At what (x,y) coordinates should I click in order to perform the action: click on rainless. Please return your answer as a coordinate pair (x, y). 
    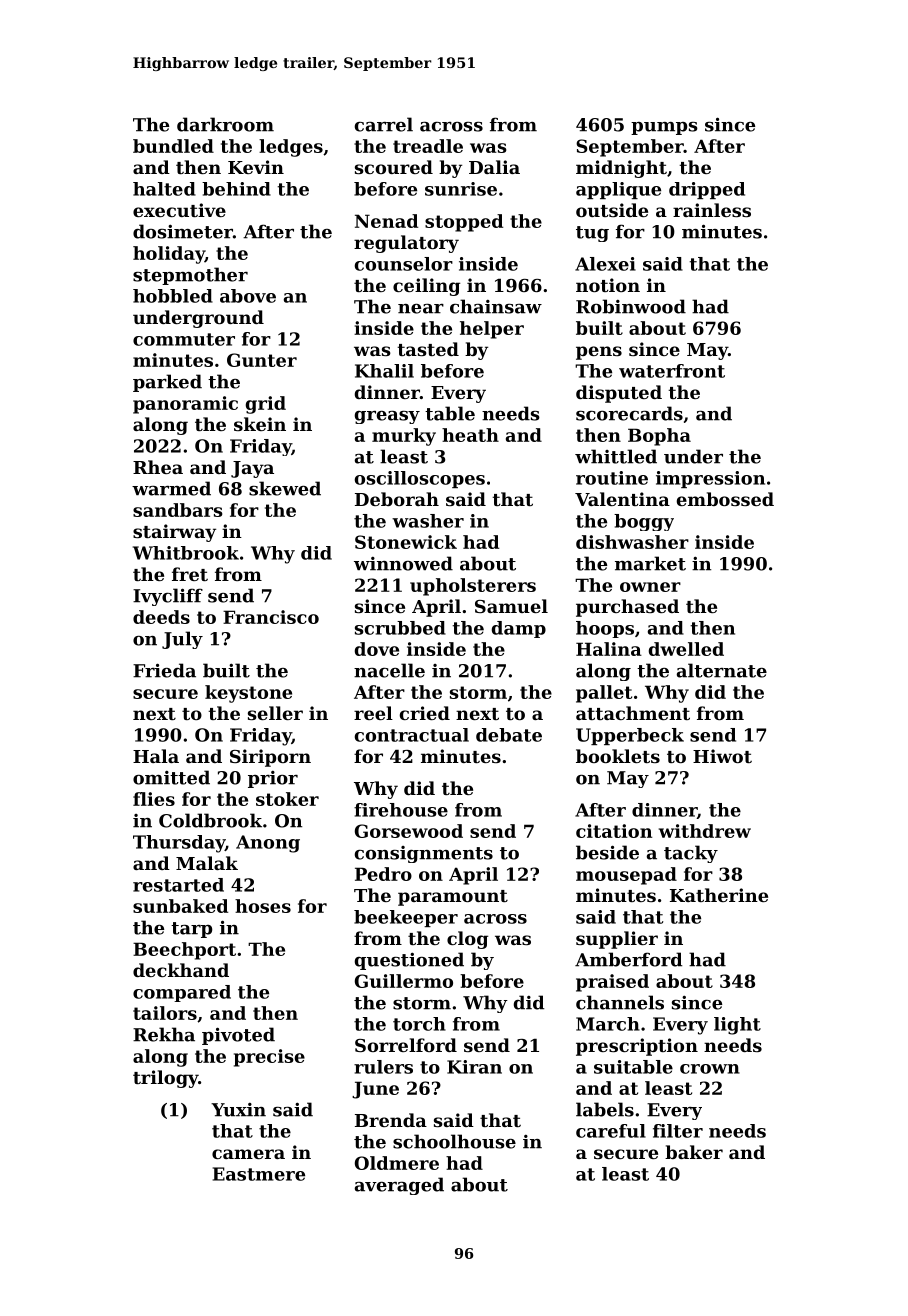
    Looking at the image, I should click on (712, 210).
